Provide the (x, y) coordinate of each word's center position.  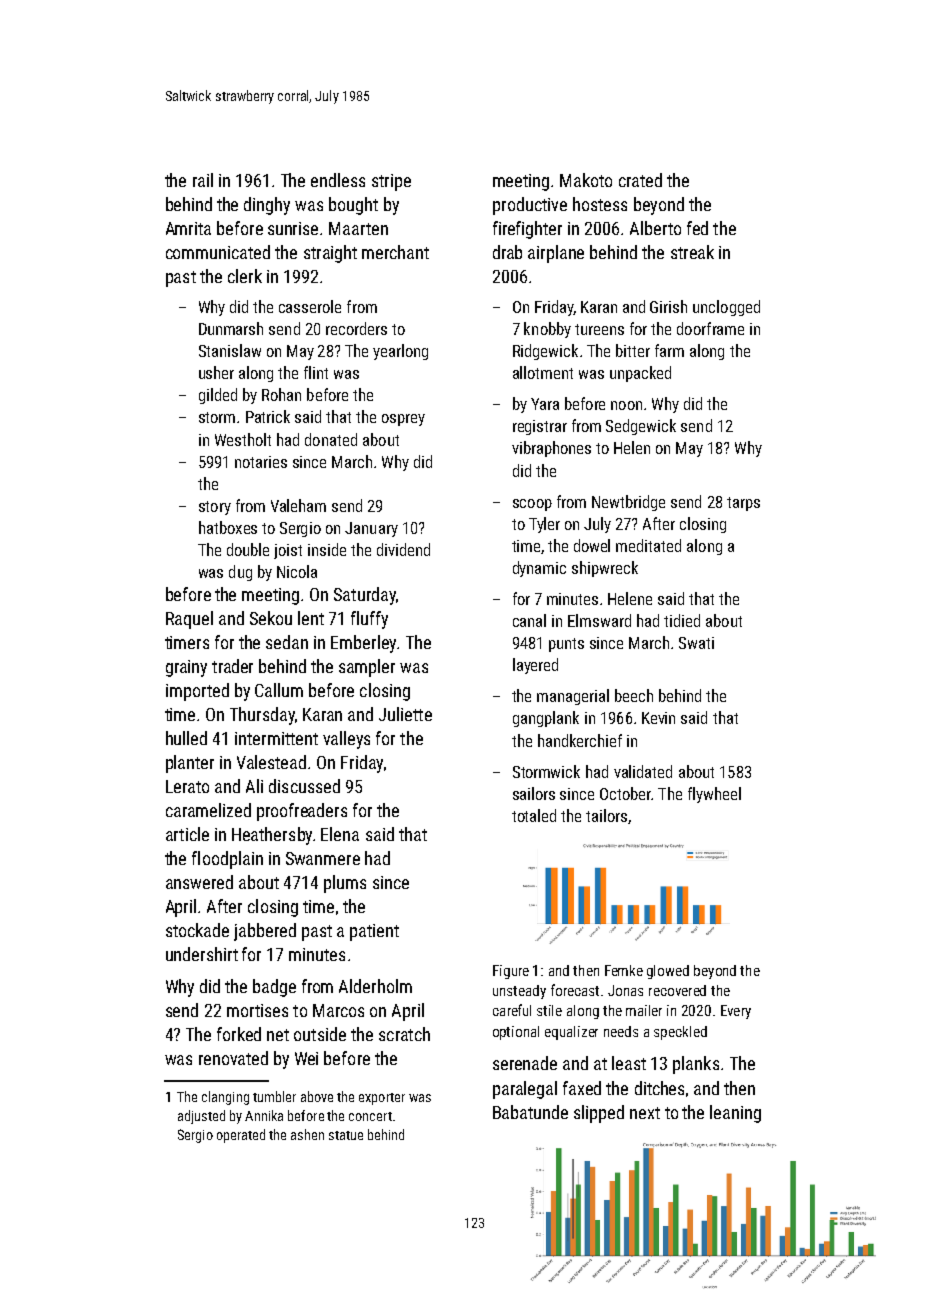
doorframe (710, 328)
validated (643, 771)
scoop (532, 505)
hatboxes (228, 527)
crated (640, 180)
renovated (233, 1058)
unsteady (519, 992)
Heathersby (272, 836)
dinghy (267, 206)
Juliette (405, 714)
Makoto (586, 180)
